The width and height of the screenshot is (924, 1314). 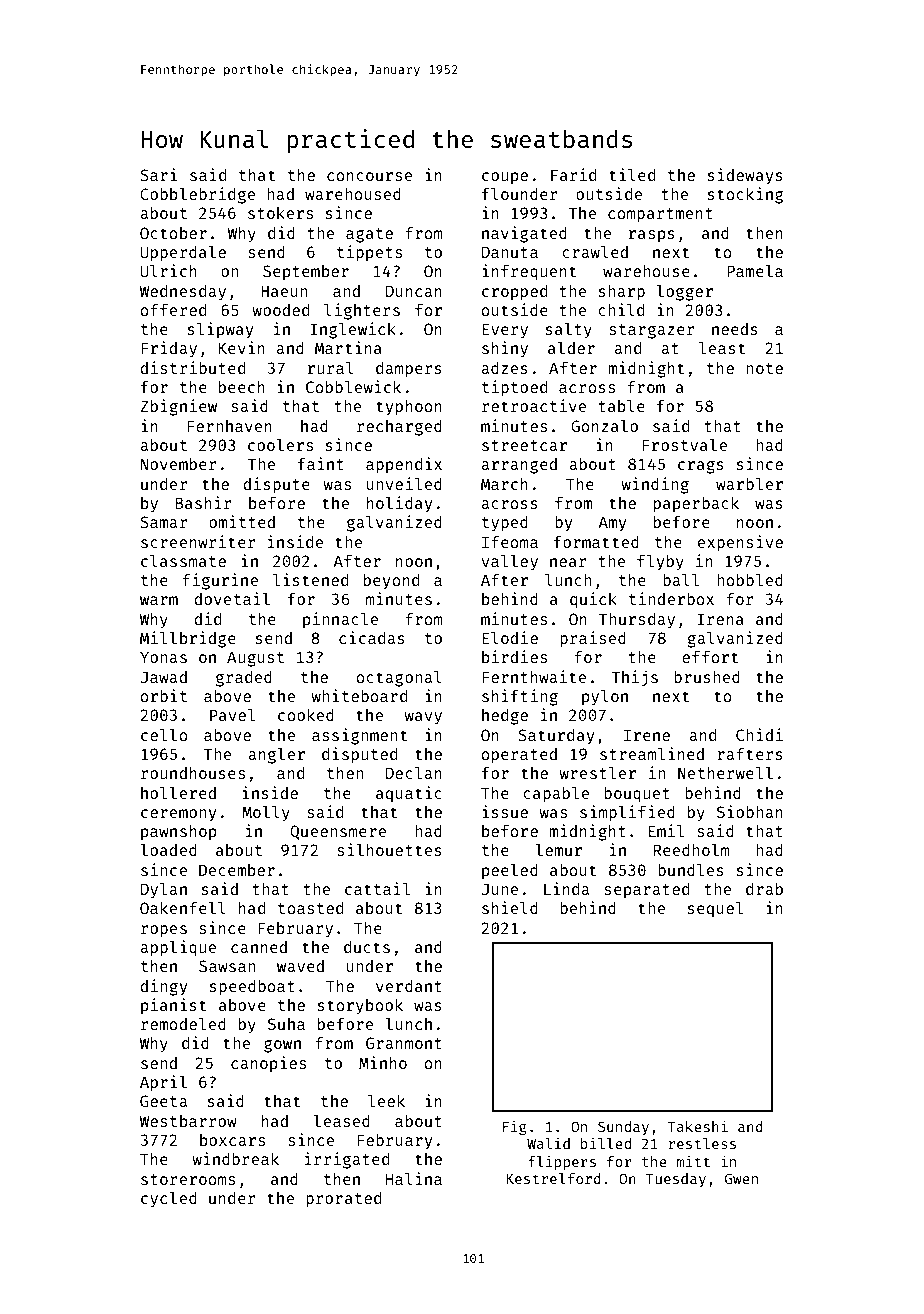 What do you see at coordinates (168, 270) in the screenshot?
I see `Ulrich` at bounding box center [168, 270].
